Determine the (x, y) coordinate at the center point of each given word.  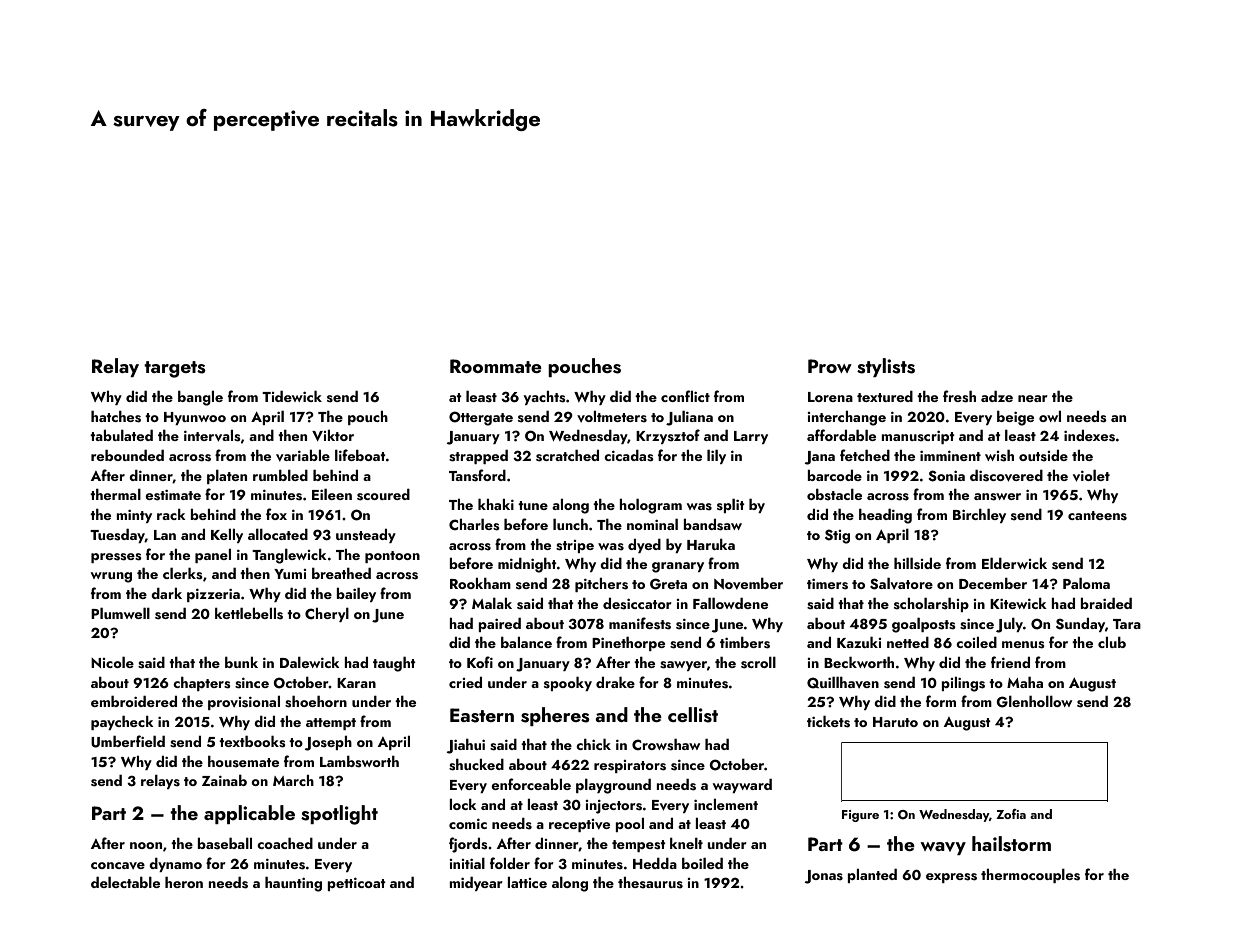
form (941, 701)
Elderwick (1014, 563)
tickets (828, 722)
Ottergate (481, 418)
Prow (830, 366)
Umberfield (128, 741)
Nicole (112, 662)
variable (303, 456)
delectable (125, 882)
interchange (846, 418)
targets (175, 369)
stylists (886, 367)
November (748, 584)
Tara (1127, 624)
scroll (758, 663)
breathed (341, 573)
